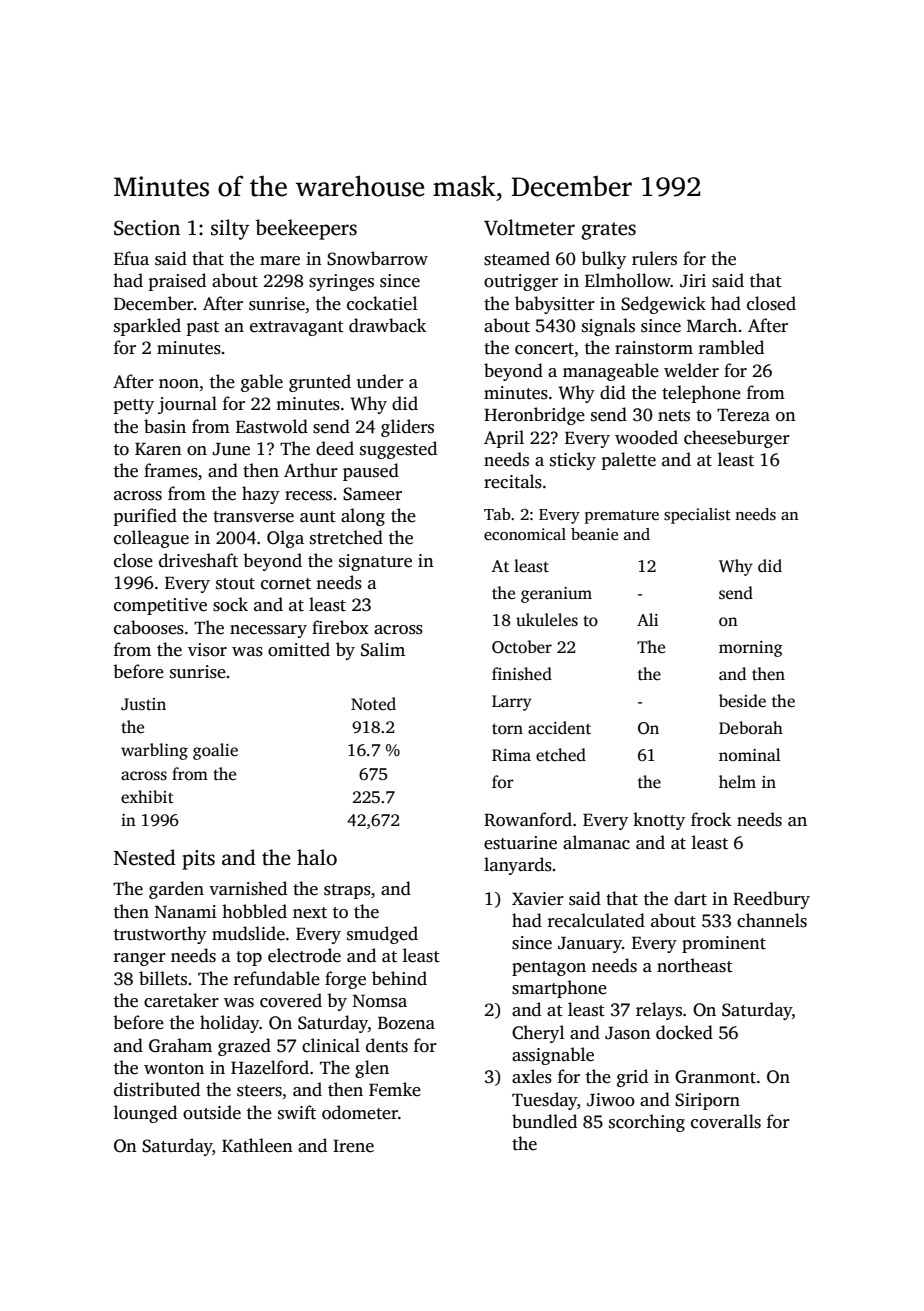 This screenshot has height=1311, width=924. Describe the element at coordinates (176, 890) in the screenshot. I see `garden` at that location.
